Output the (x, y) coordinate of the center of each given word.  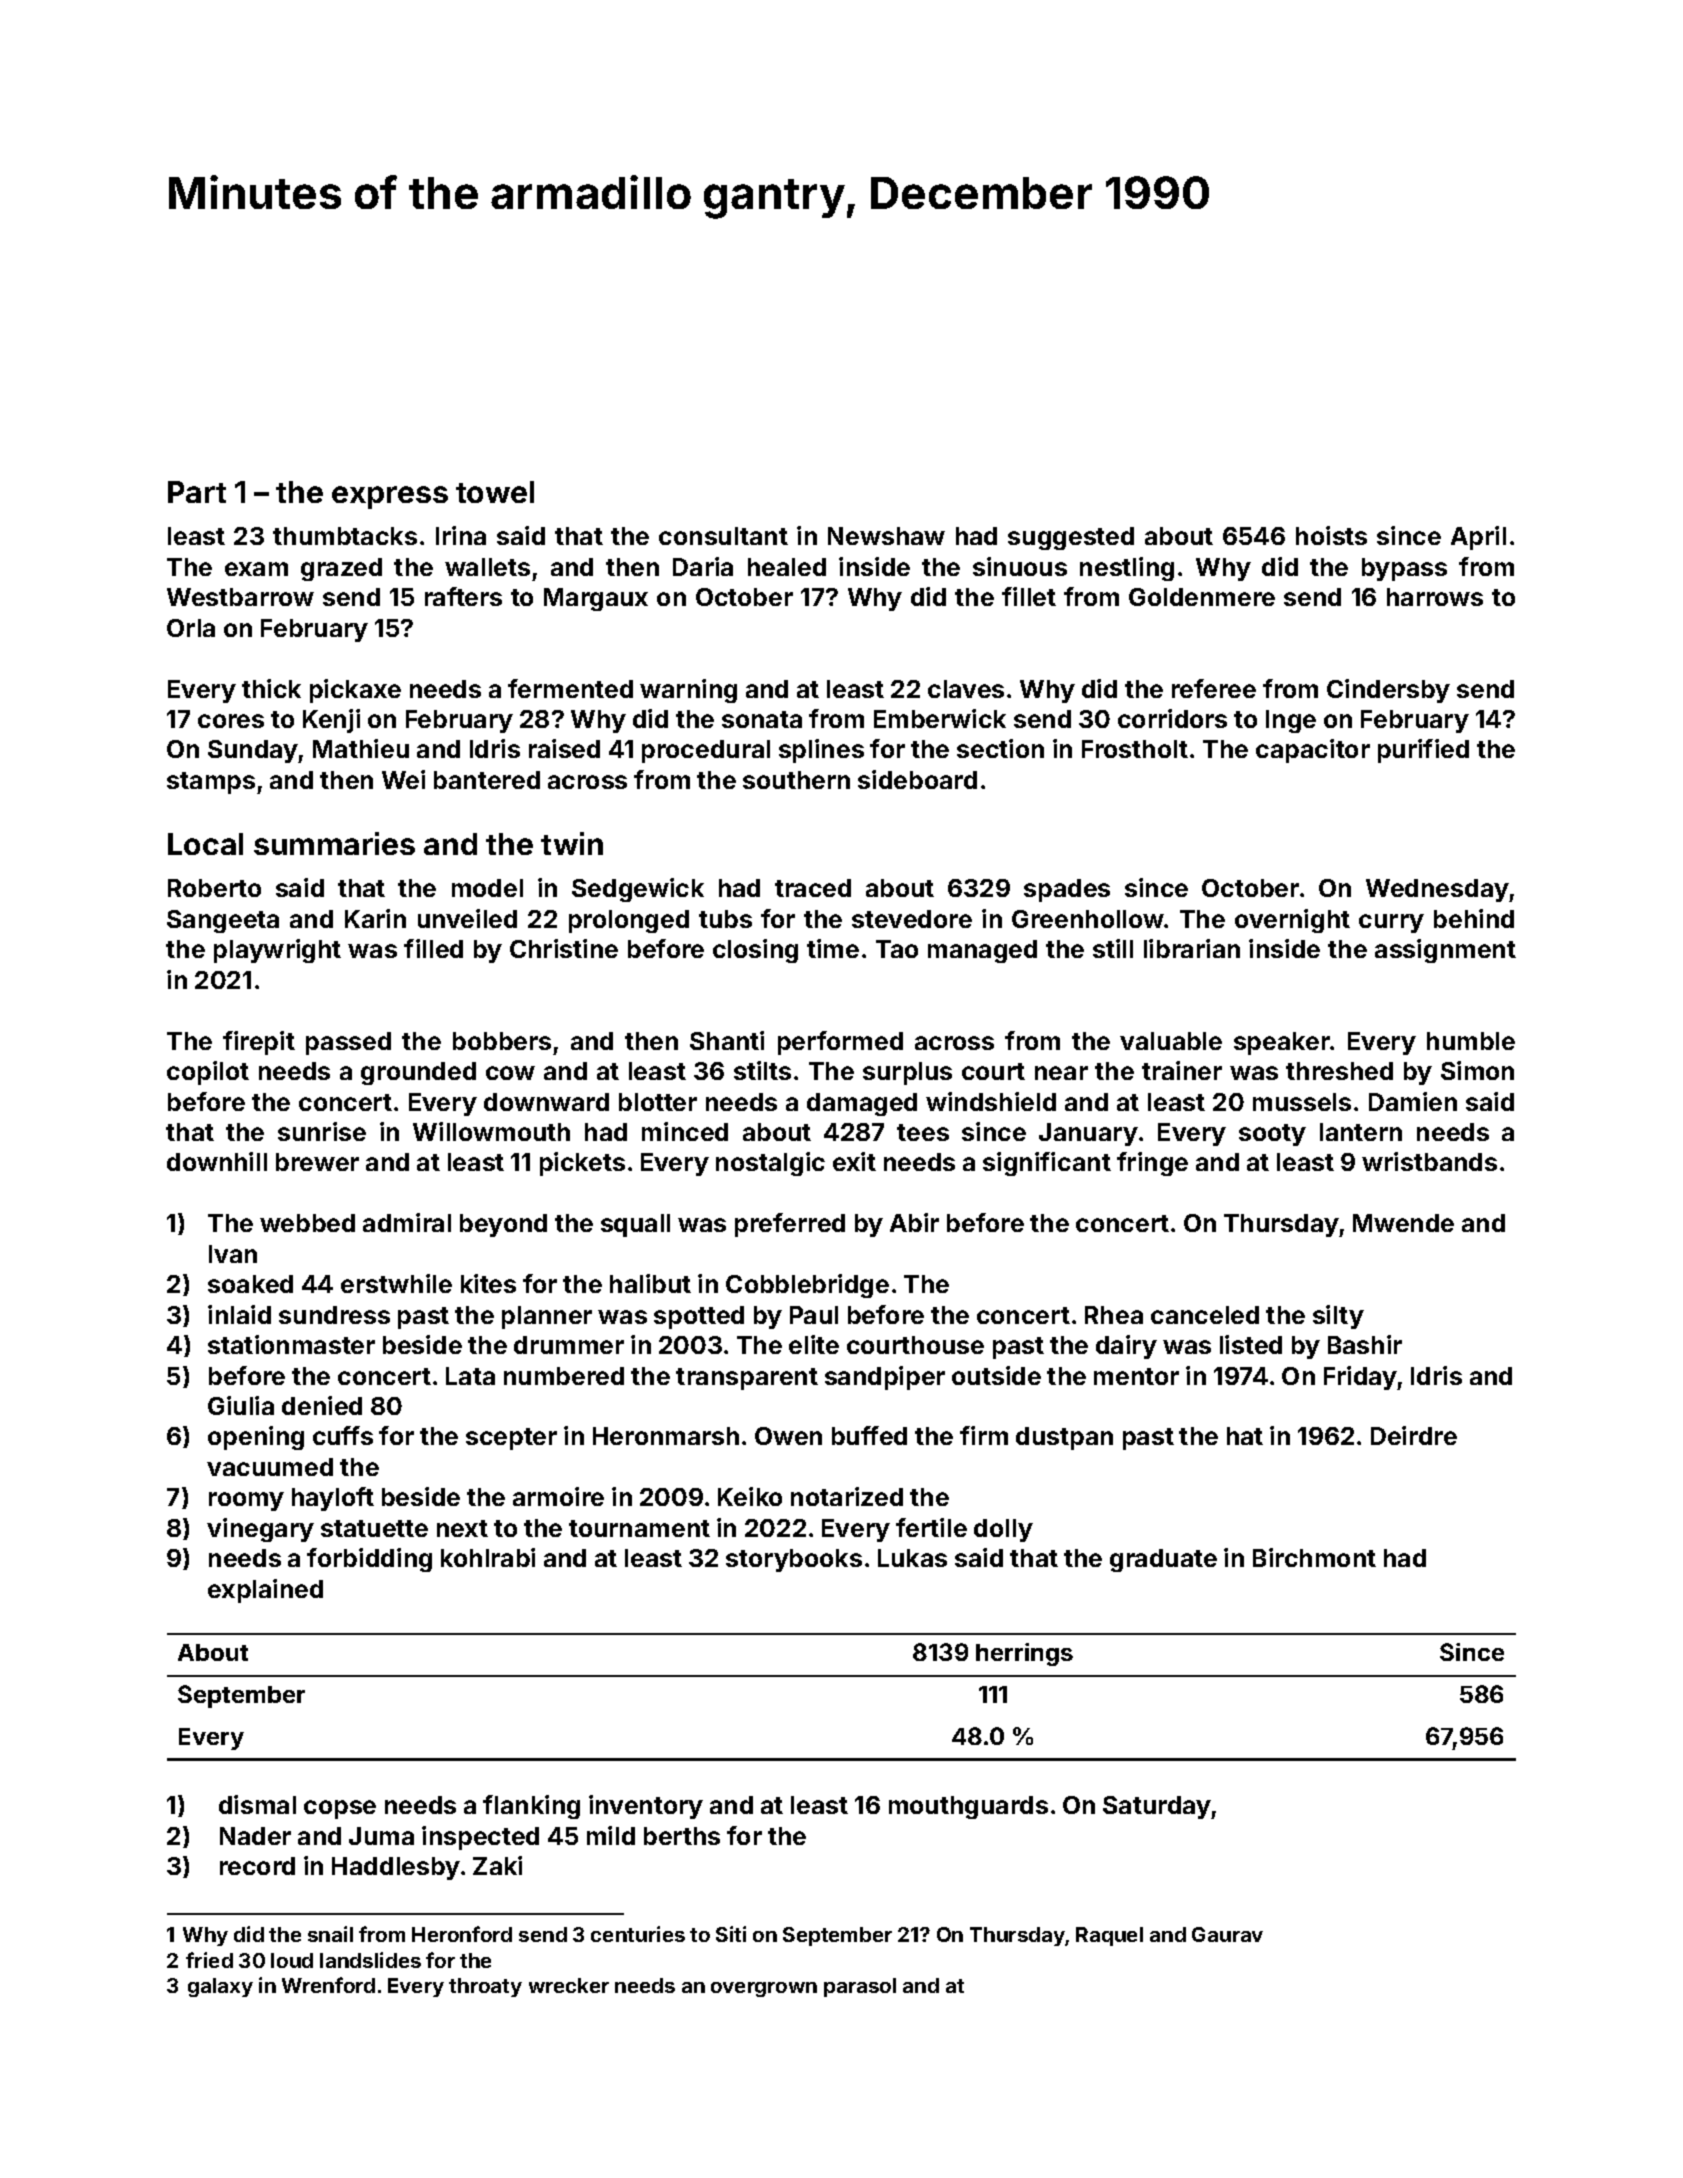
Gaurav (1227, 1934)
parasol (860, 1987)
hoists (1331, 535)
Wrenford (328, 1985)
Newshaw (886, 536)
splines (821, 751)
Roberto (214, 888)
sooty (1272, 1135)
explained (265, 1591)
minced (685, 1131)
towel (495, 492)
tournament (639, 1528)
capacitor (1313, 751)
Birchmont (1314, 1557)
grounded (418, 1073)
